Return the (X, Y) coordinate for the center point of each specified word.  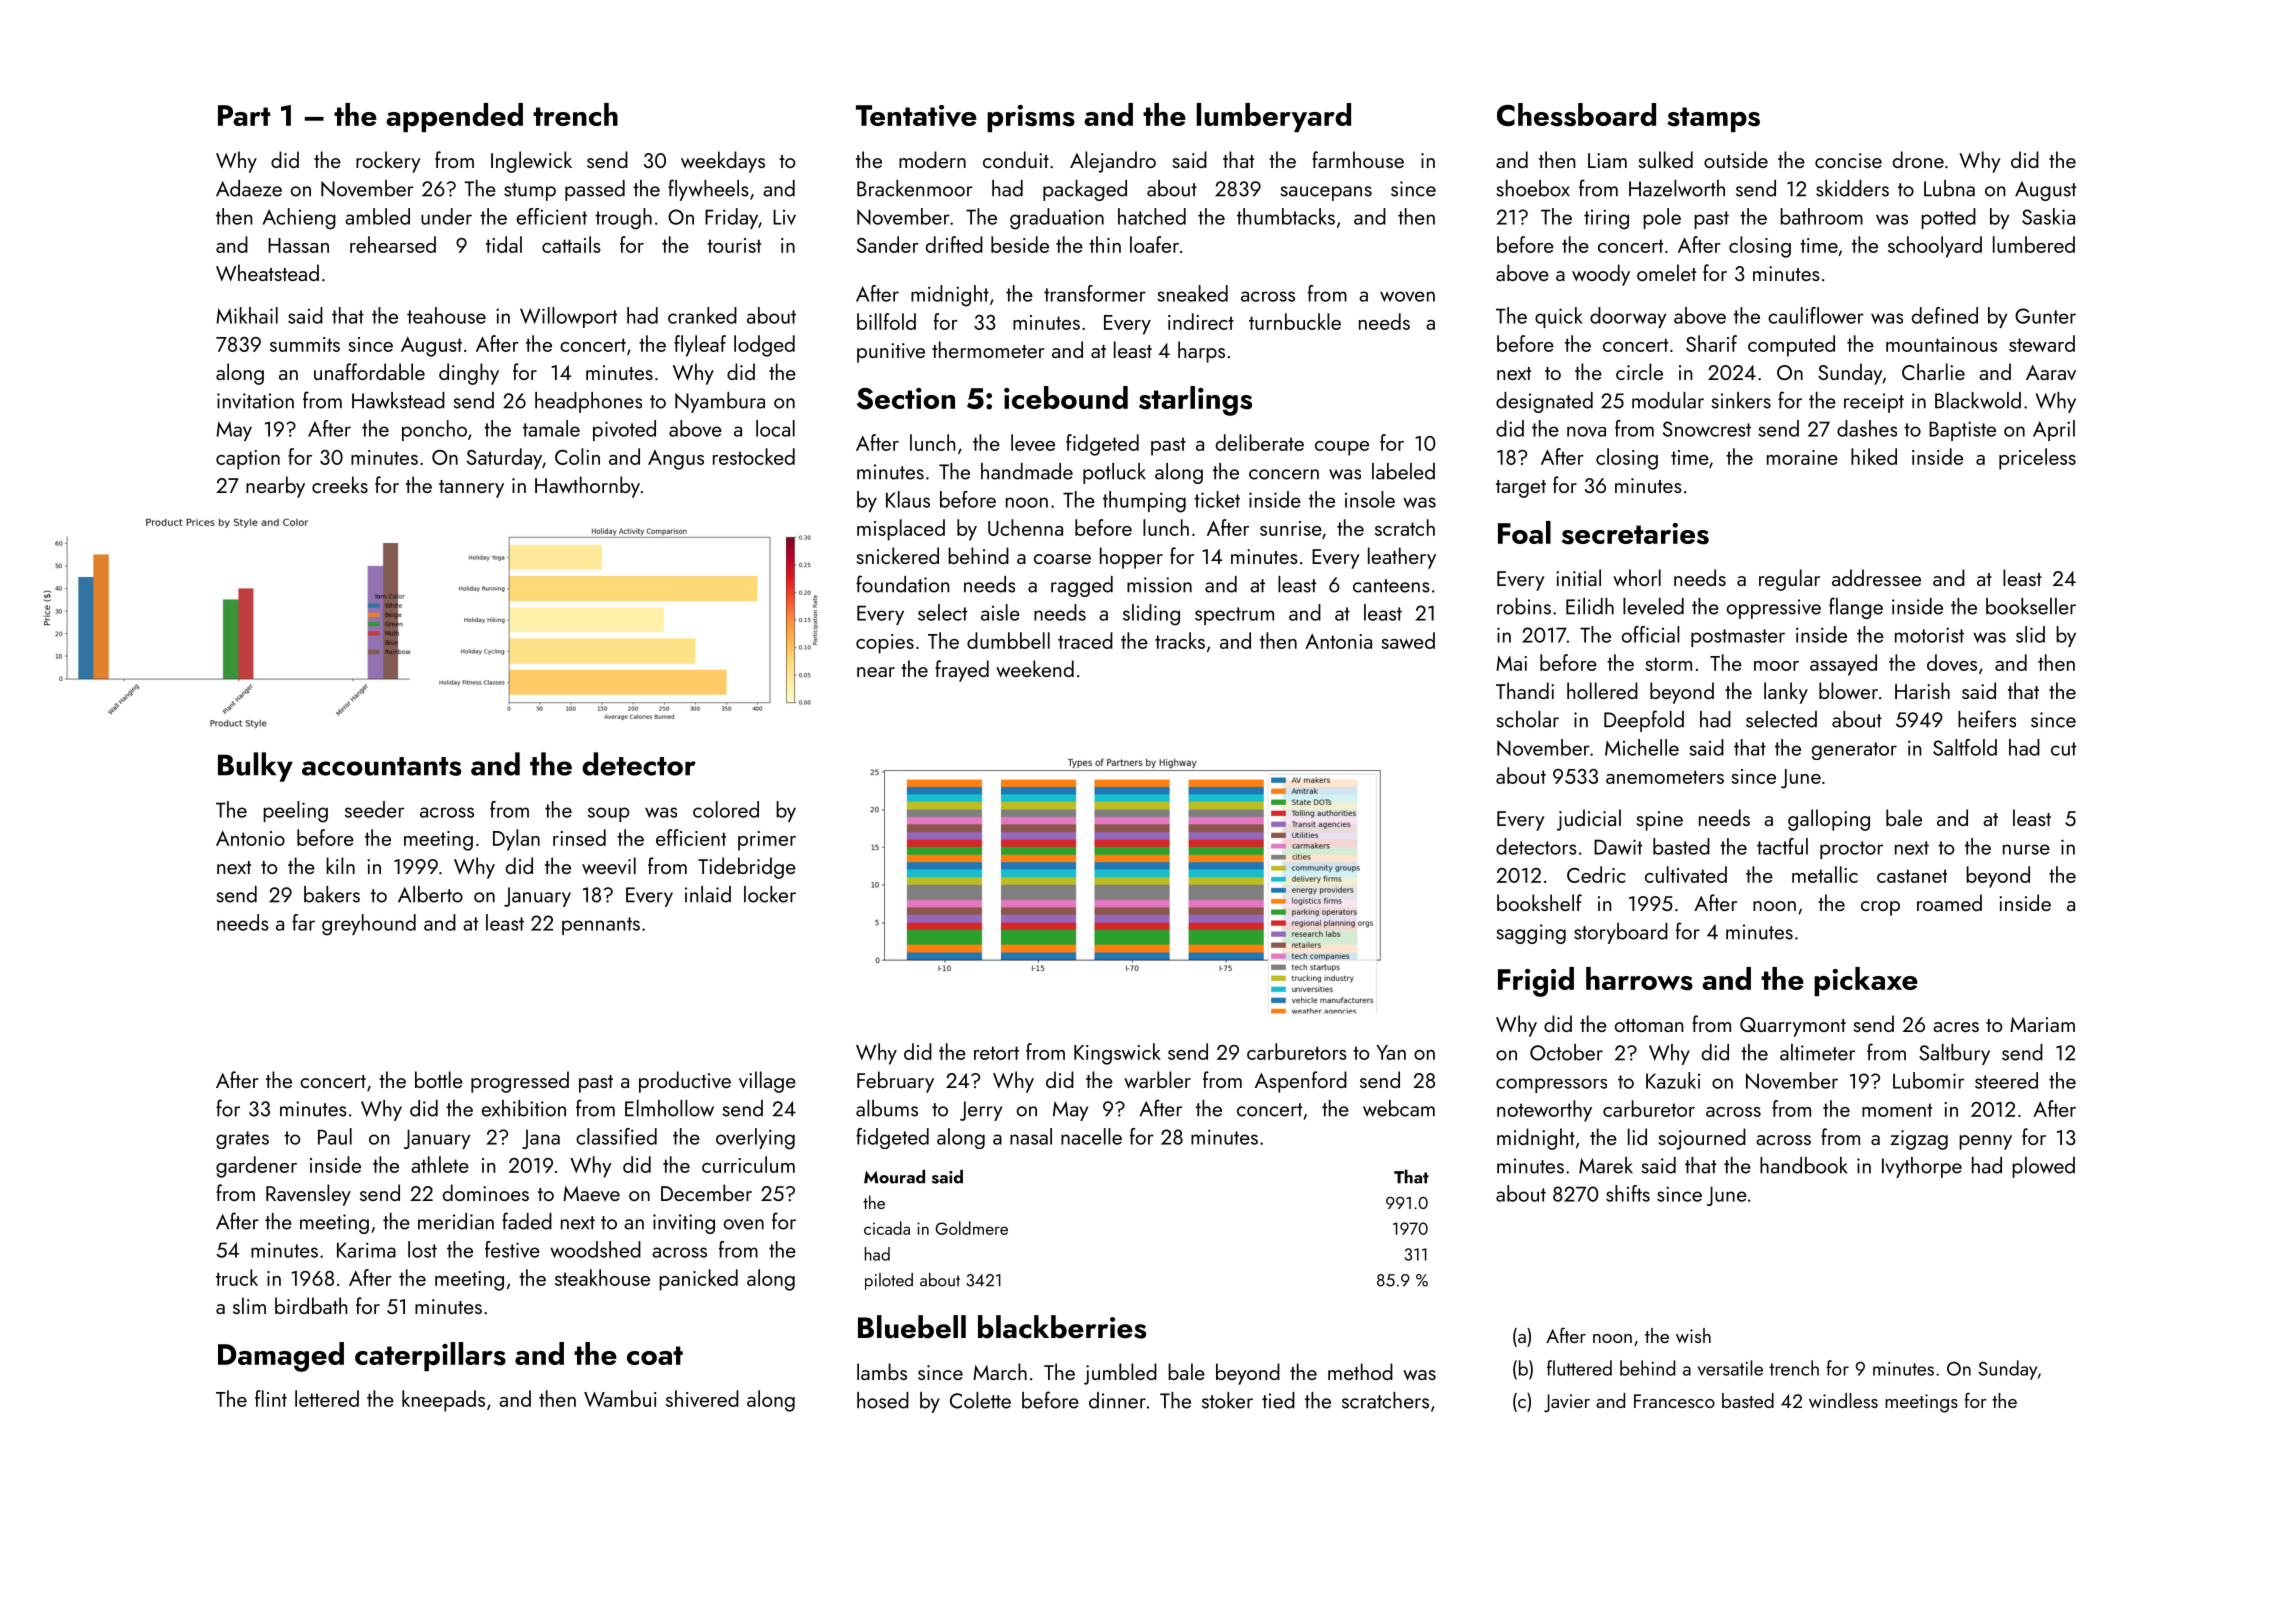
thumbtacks (1286, 216)
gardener (256, 1167)
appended (454, 117)
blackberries (1062, 1327)
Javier (1567, 1403)
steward (2042, 343)
